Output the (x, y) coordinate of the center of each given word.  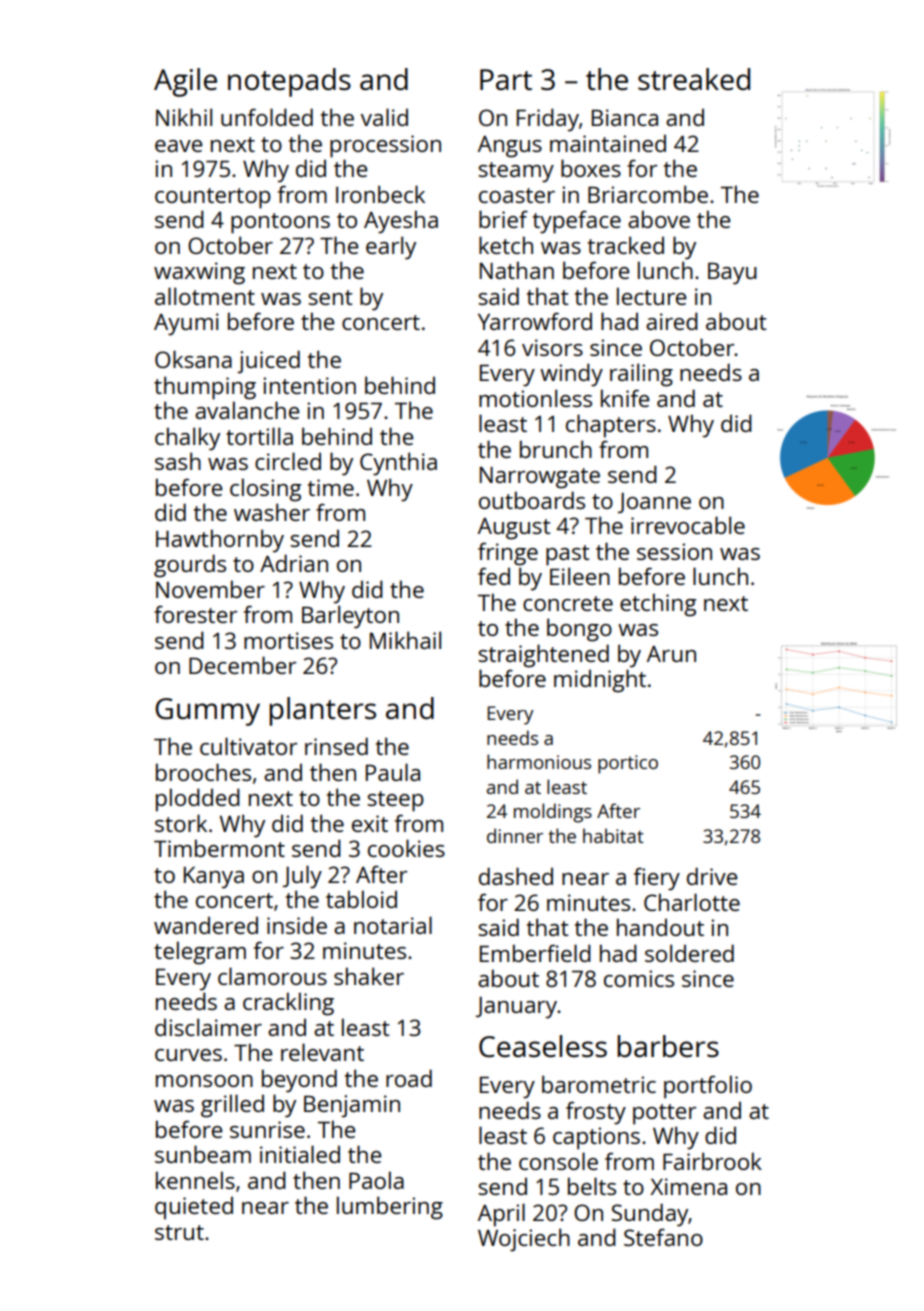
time (331, 487)
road (409, 1078)
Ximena (688, 1186)
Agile (185, 82)
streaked (694, 79)
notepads (289, 82)
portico (628, 764)
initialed (300, 1154)
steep (395, 801)
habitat (613, 835)
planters (322, 711)
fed (494, 576)
